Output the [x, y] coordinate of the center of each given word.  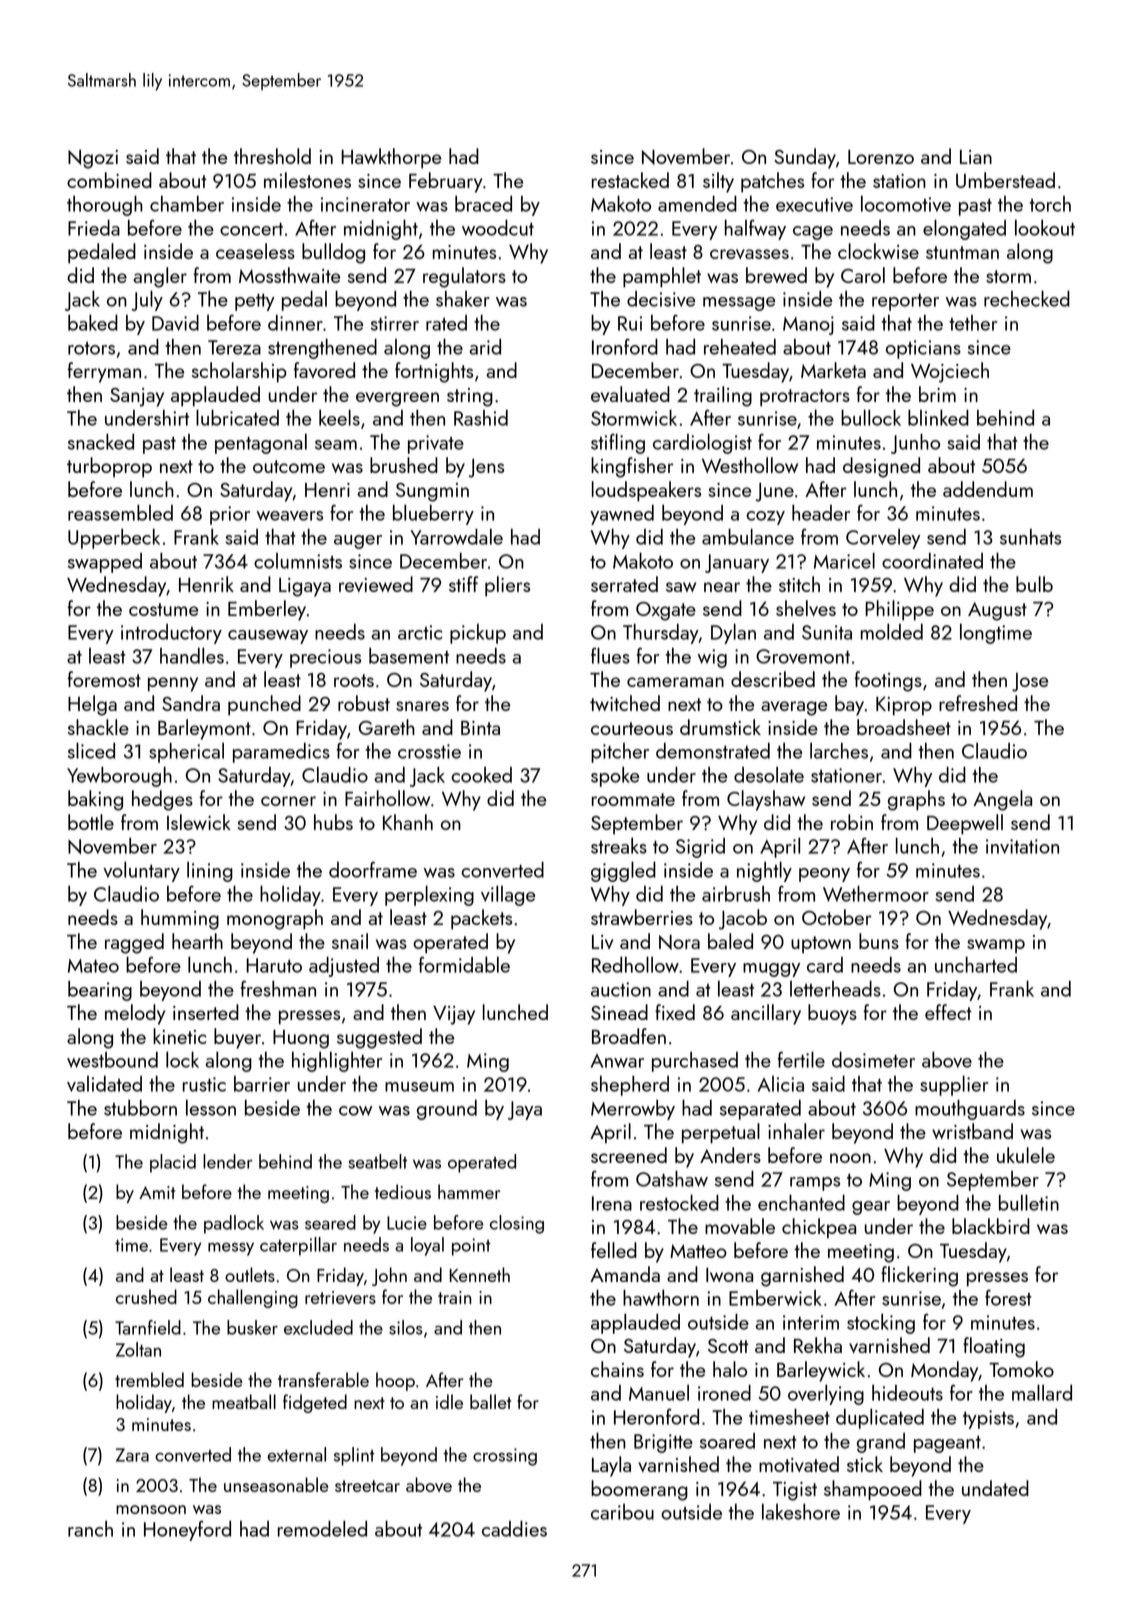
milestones [307, 180]
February [445, 182]
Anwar [617, 1061]
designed [881, 467]
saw [681, 587]
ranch [90, 1529]
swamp [996, 946]
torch [1050, 204]
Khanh [408, 822]
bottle [91, 822]
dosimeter [873, 1059]
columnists [298, 561]
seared [330, 1222]
